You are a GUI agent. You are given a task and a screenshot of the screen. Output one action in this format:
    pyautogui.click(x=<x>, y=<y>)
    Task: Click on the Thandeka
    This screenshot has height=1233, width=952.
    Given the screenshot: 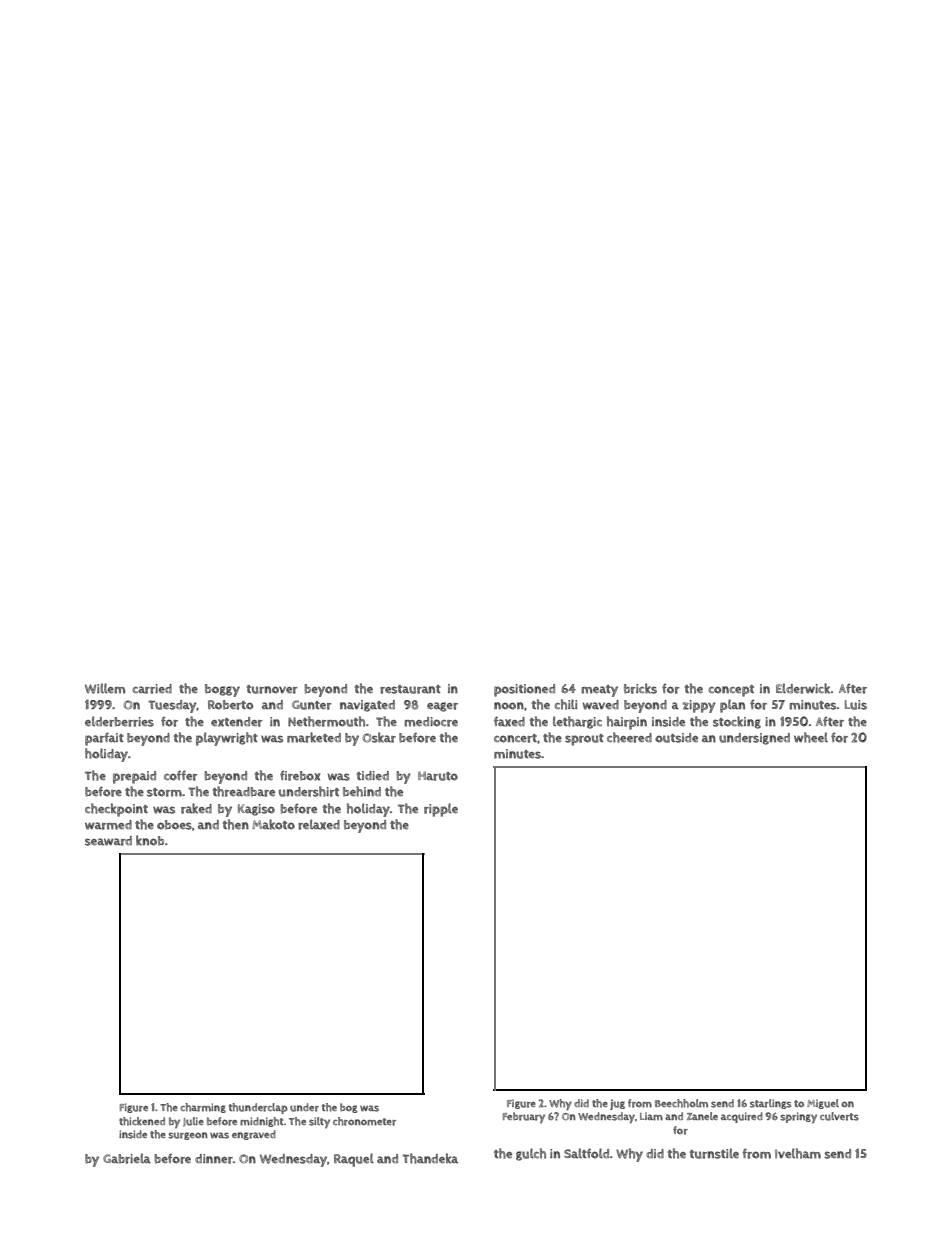 What is the action you would take?
    pyautogui.click(x=430, y=1158)
